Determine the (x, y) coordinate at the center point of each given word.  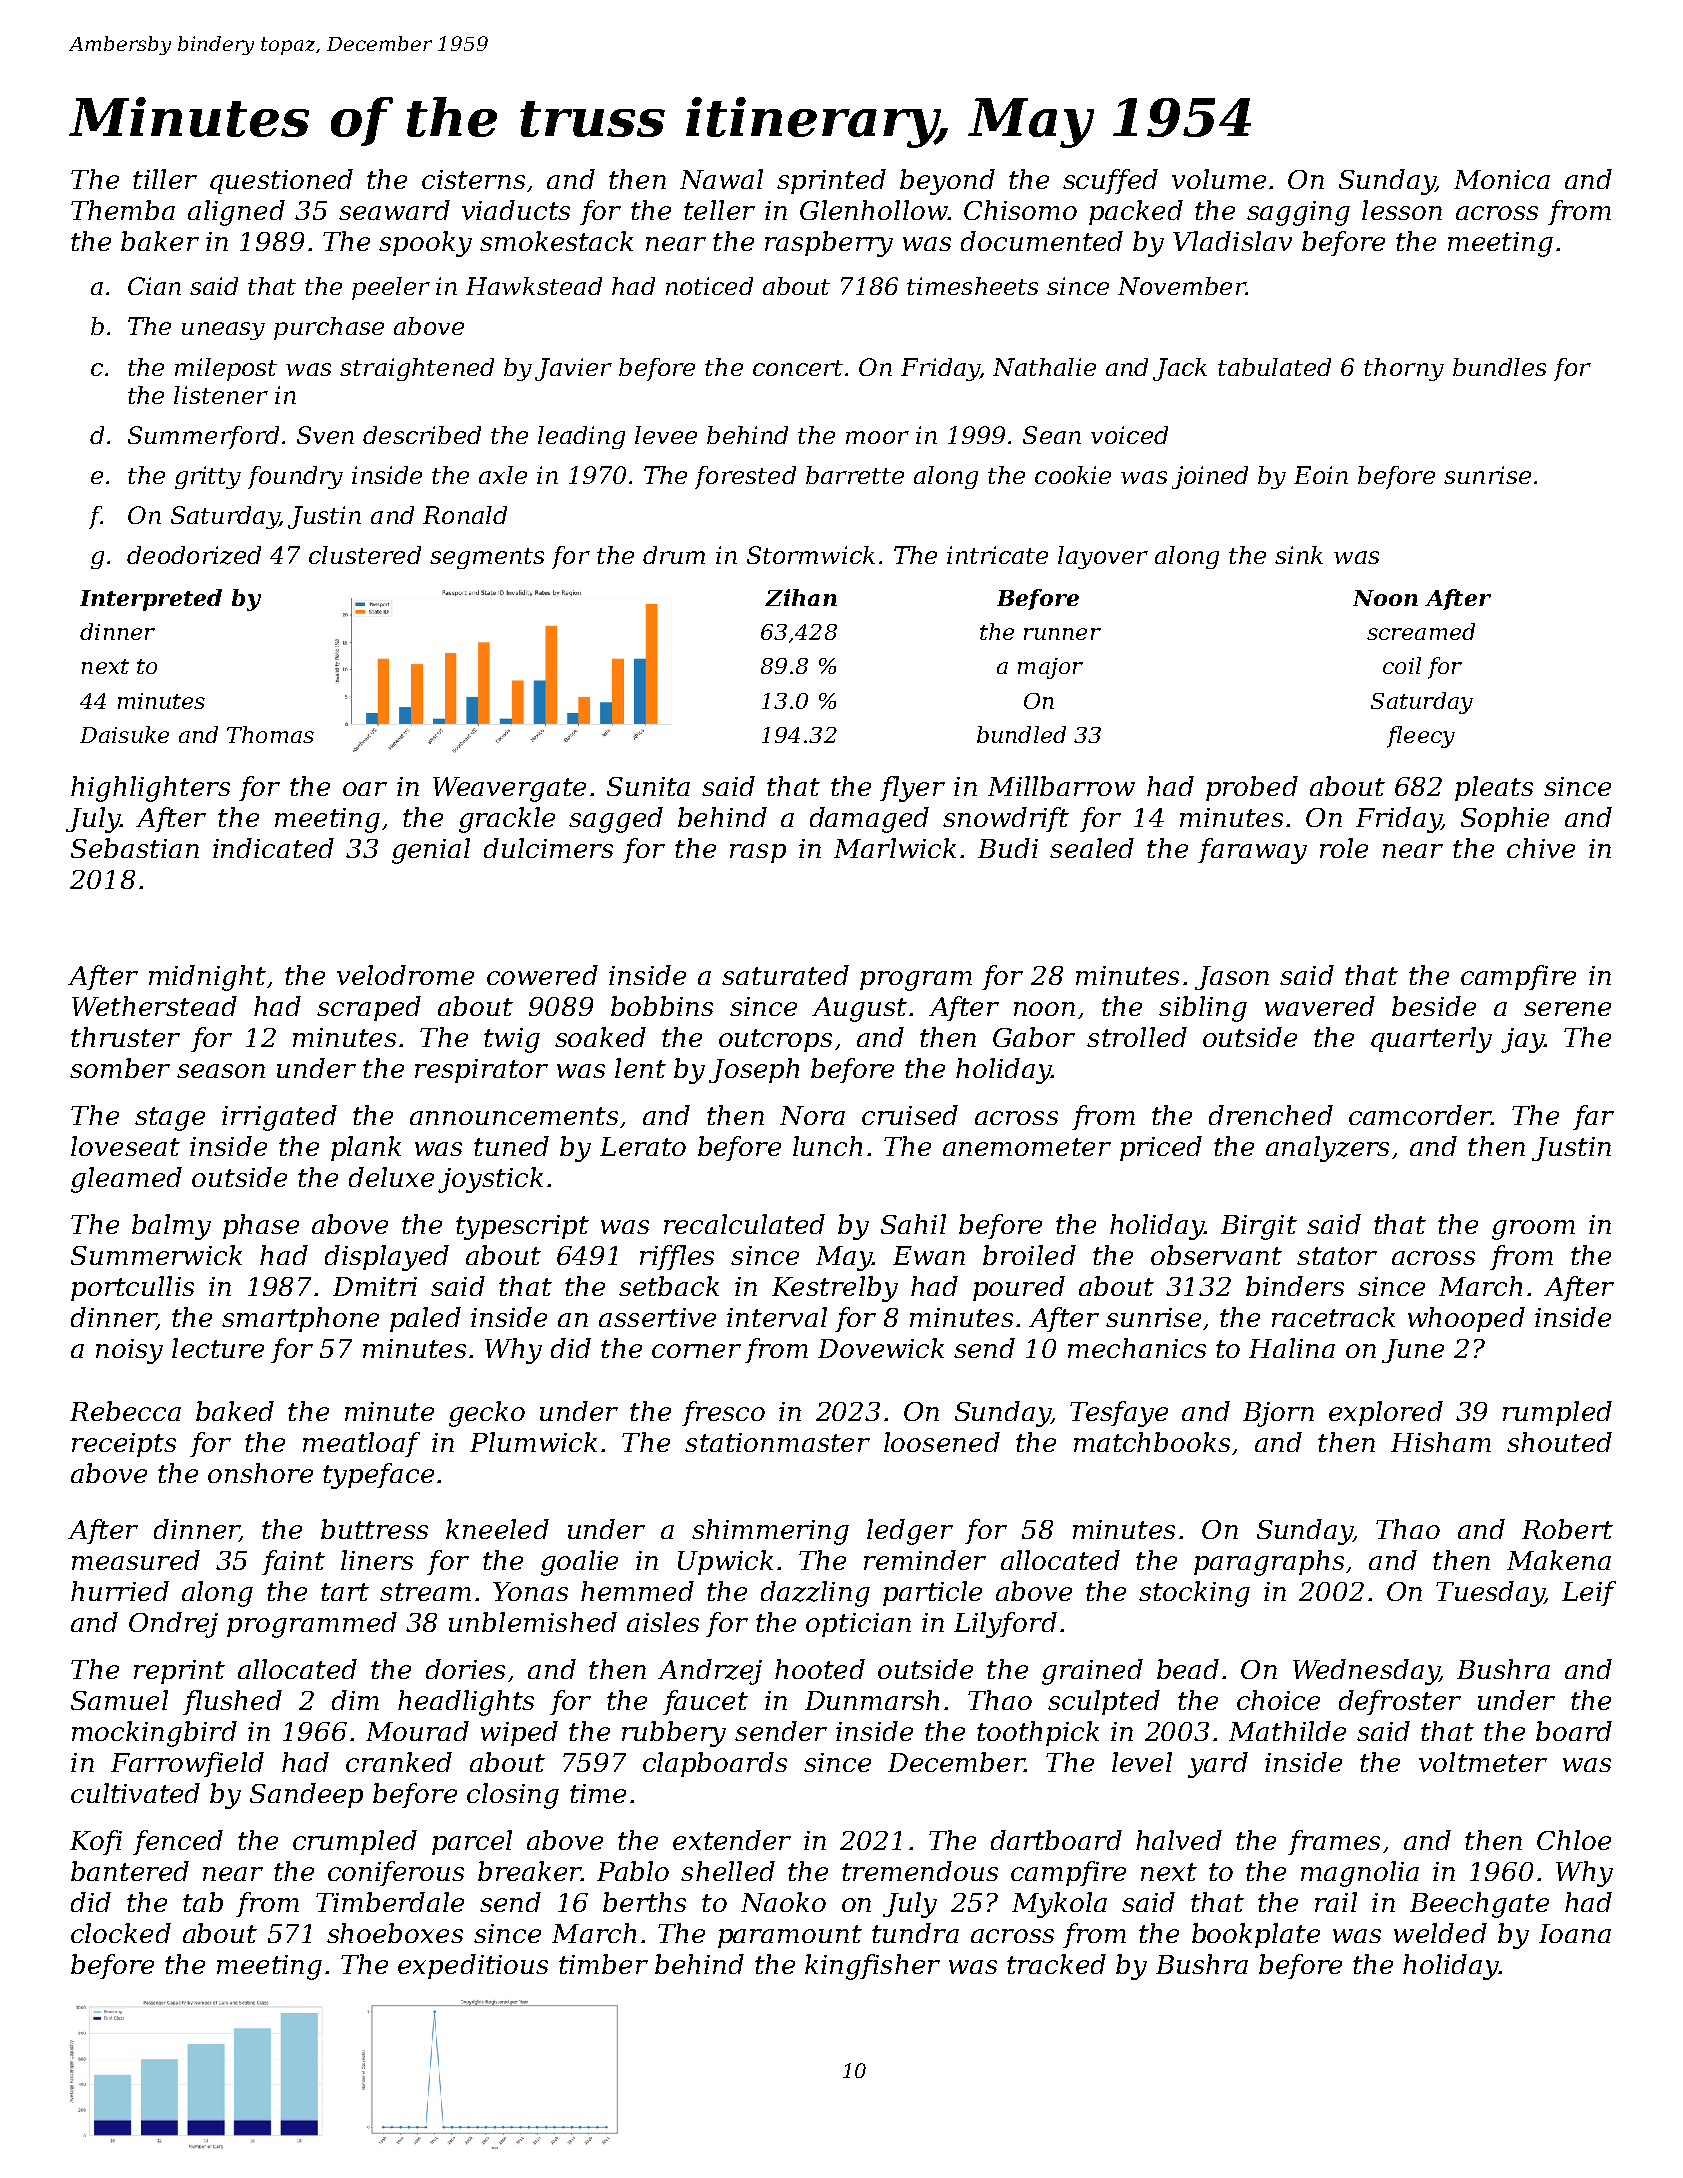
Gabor (1034, 1037)
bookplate (1256, 1935)
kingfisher (872, 1967)
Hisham (1441, 1442)
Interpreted (151, 600)
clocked (121, 1933)
